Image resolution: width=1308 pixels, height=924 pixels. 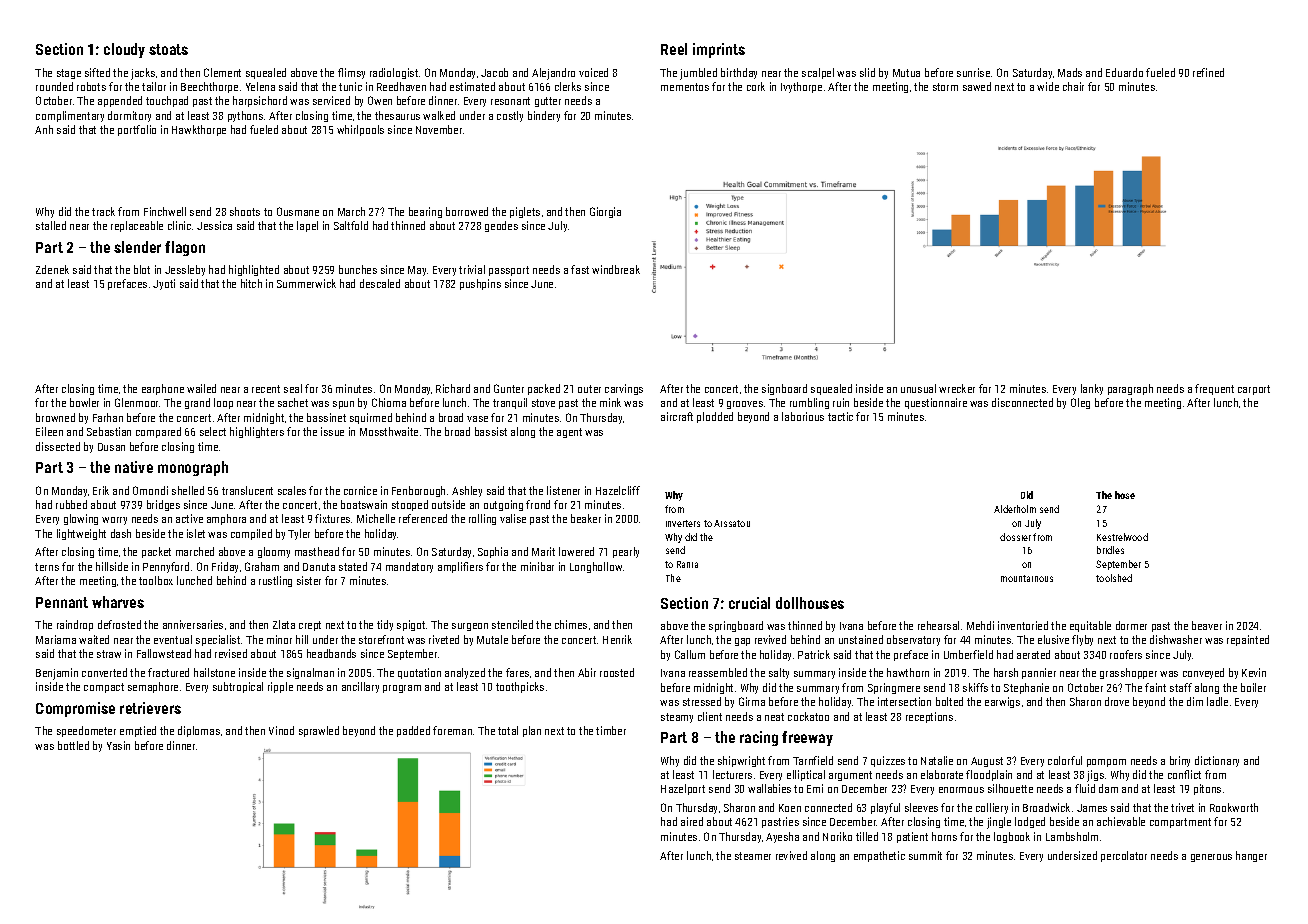 What do you see at coordinates (1208, 72) in the screenshot?
I see `refined` at bounding box center [1208, 72].
